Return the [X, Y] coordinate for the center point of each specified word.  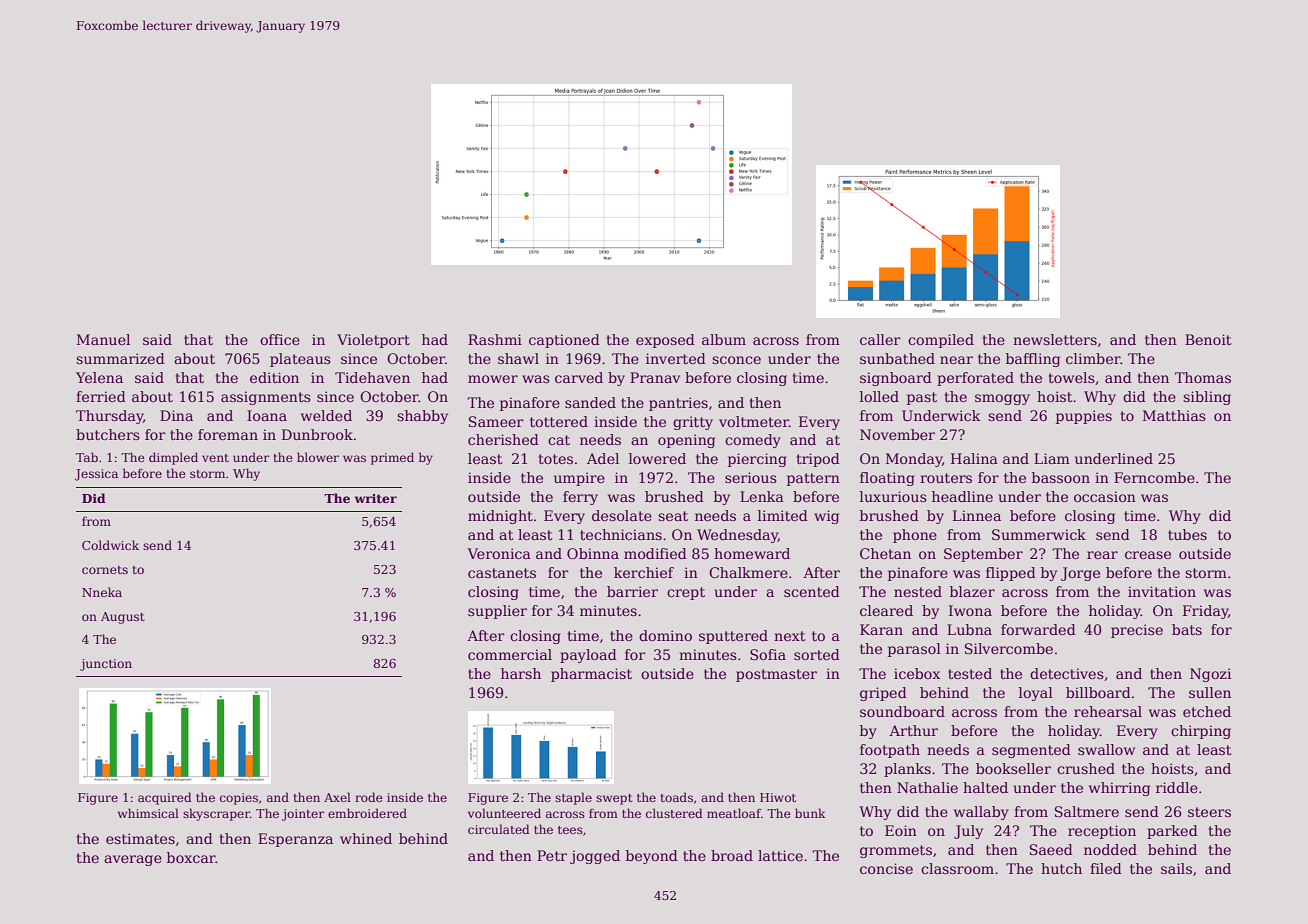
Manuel [103, 339]
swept [614, 799]
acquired [165, 798]
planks [907, 770]
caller [880, 339]
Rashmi [495, 339]
